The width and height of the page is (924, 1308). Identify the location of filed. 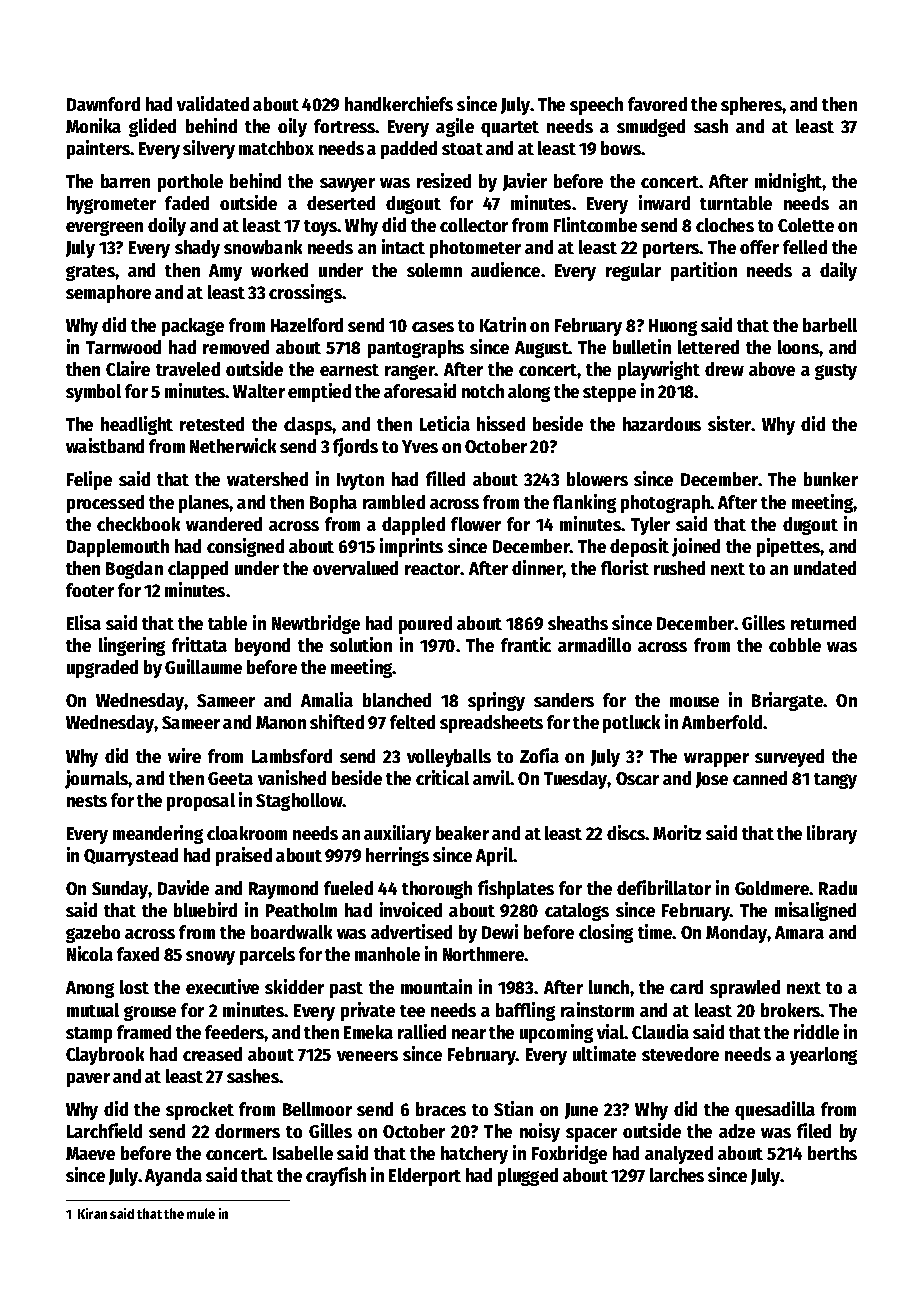
(814, 1130).
